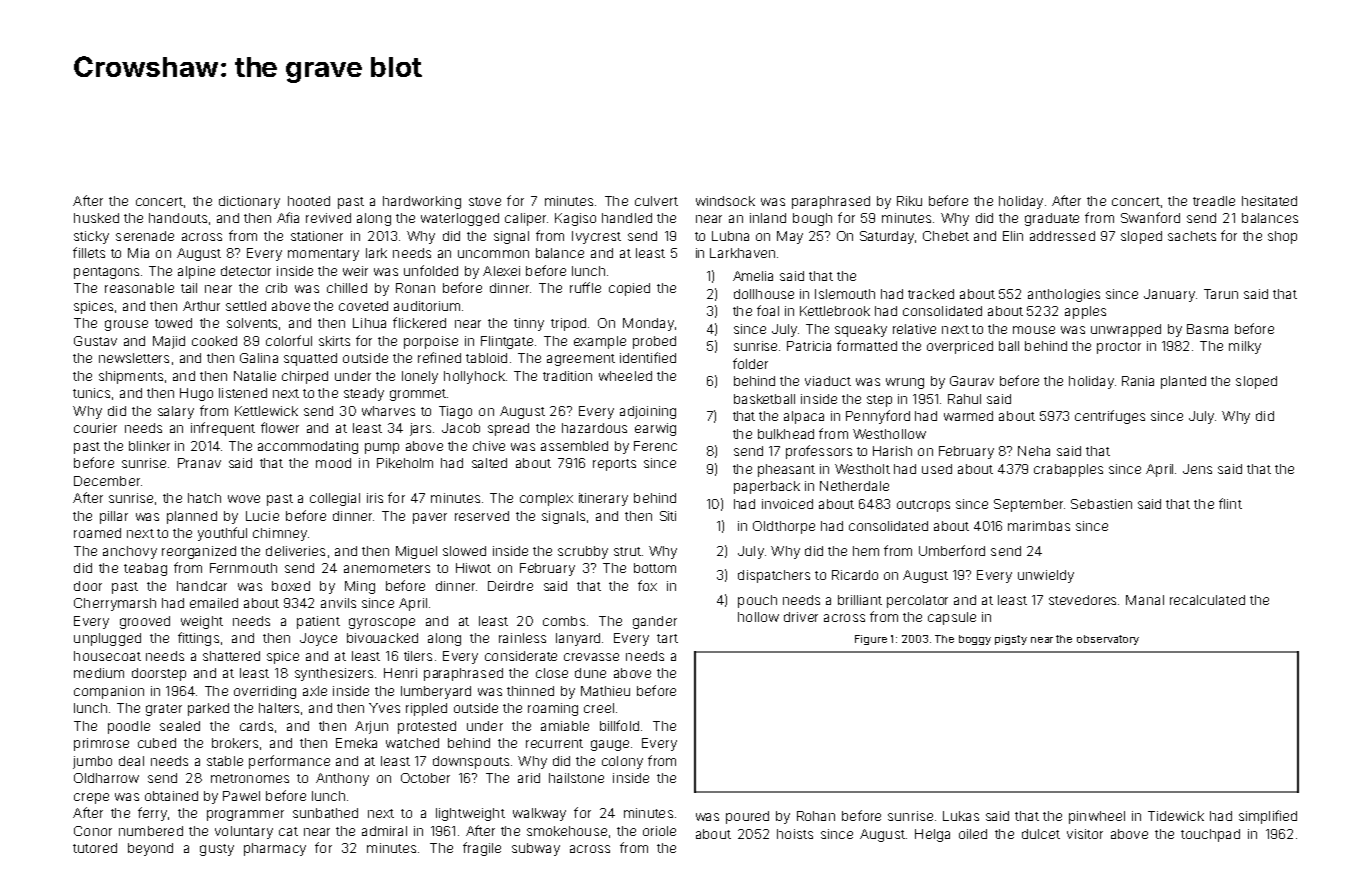 This screenshot has width=1372, height=887. What do you see at coordinates (275, 849) in the screenshot?
I see `pharmacy` at bounding box center [275, 849].
